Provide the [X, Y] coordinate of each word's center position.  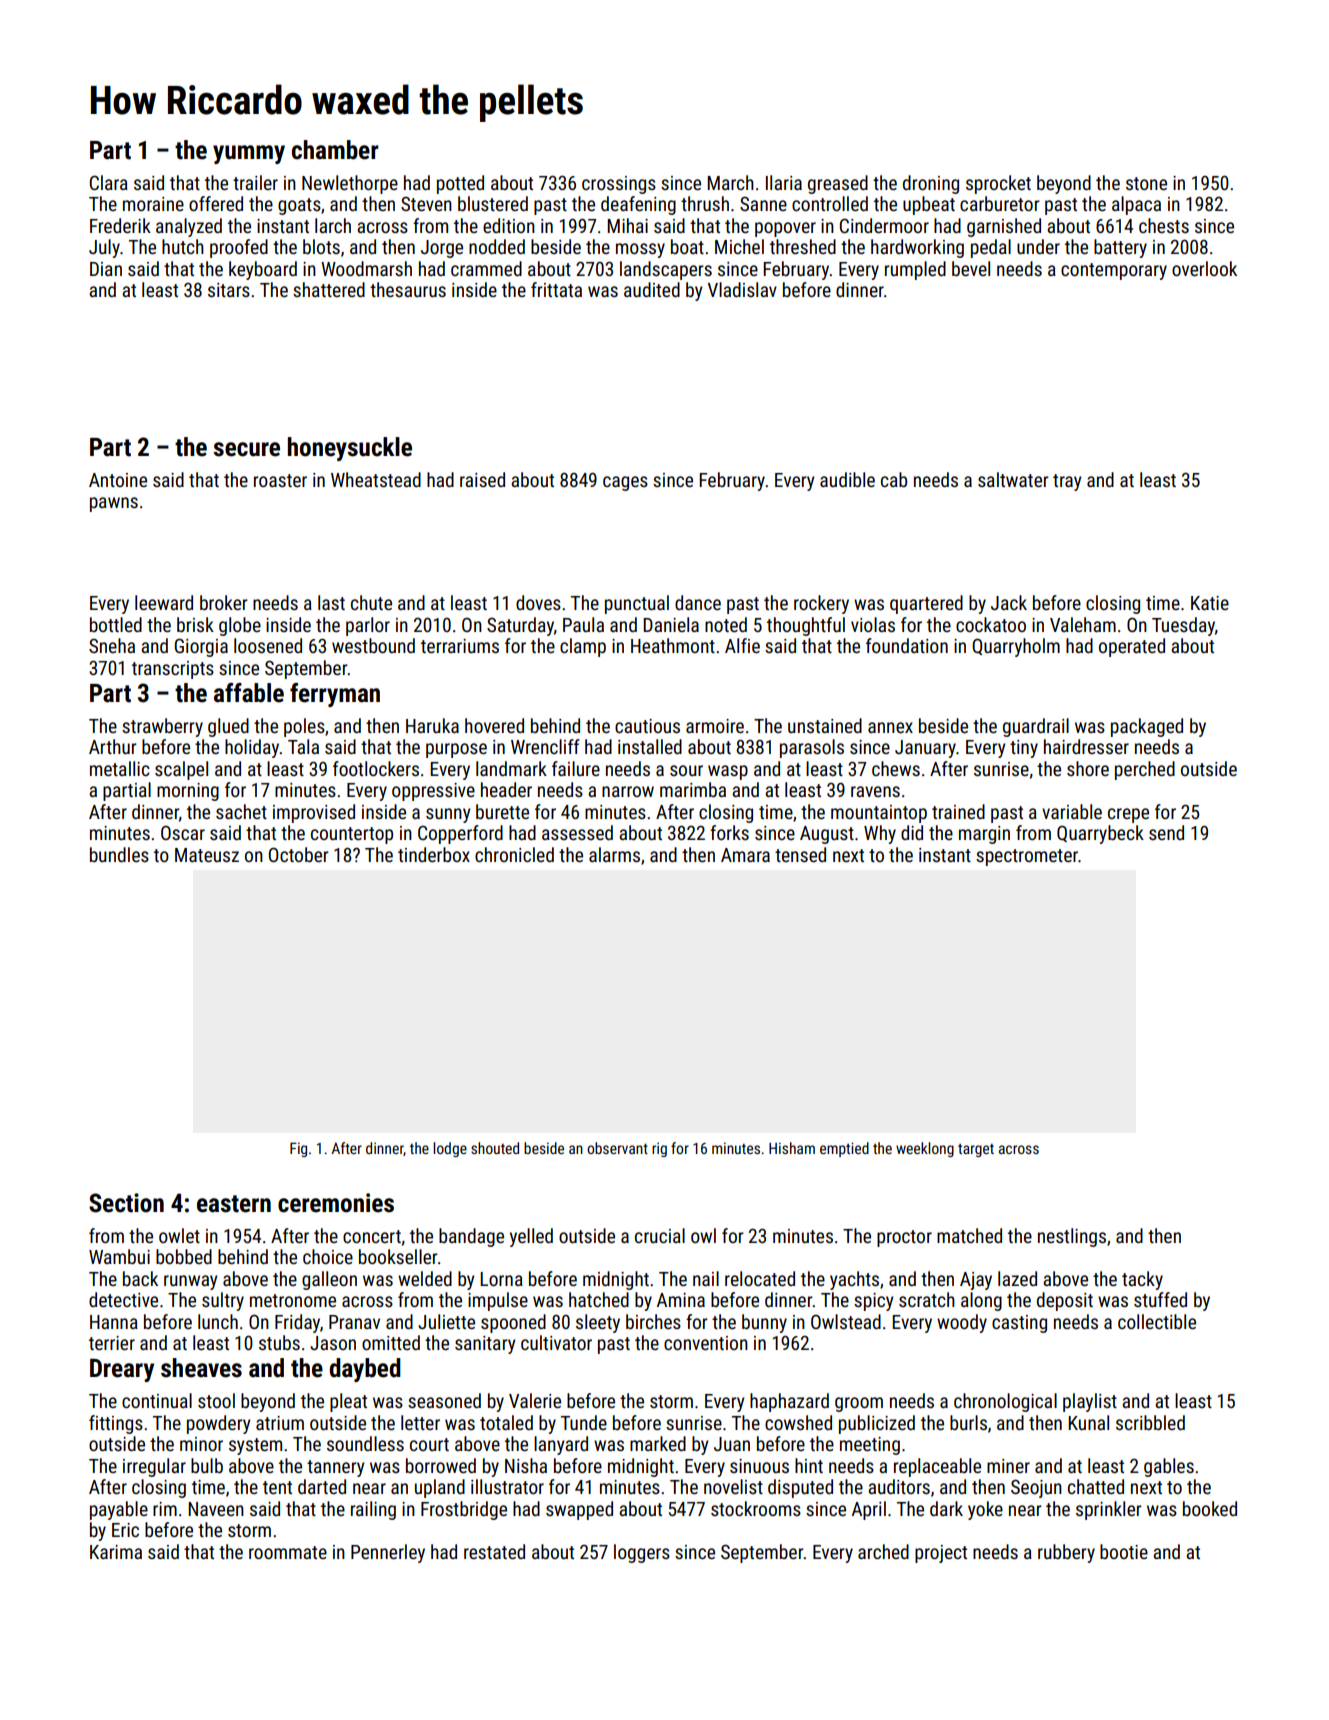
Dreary [122, 1370]
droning [931, 184]
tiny [1024, 749]
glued [228, 727]
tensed [800, 854]
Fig [298, 1149]
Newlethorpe [350, 184]
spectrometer [1027, 857]
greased [838, 184]
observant [617, 1148]
